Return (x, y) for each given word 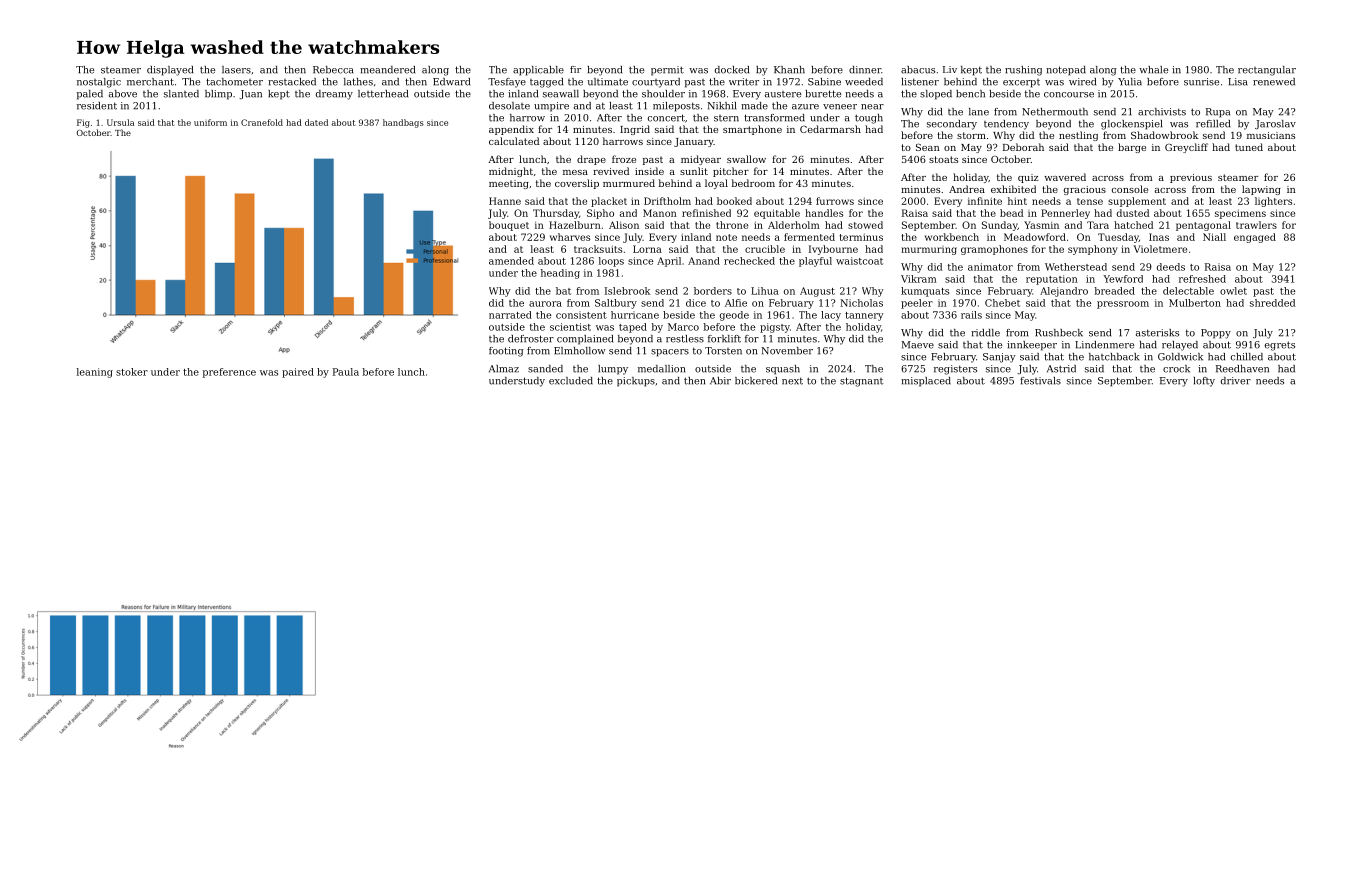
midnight (511, 172)
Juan (250, 94)
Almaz (504, 369)
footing (506, 352)
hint (1017, 201)
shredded (1273, 303)
